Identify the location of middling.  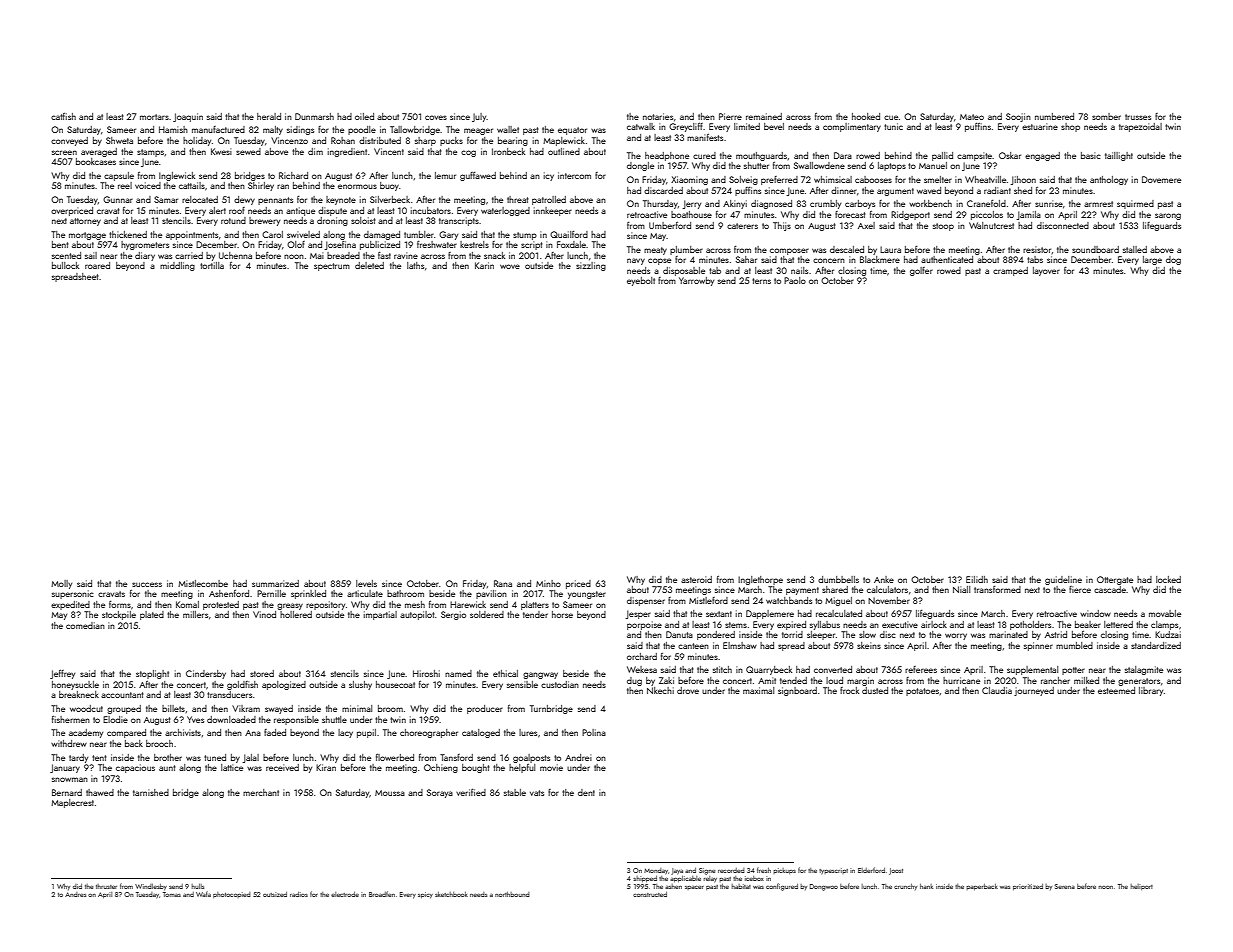
(177, 266).
